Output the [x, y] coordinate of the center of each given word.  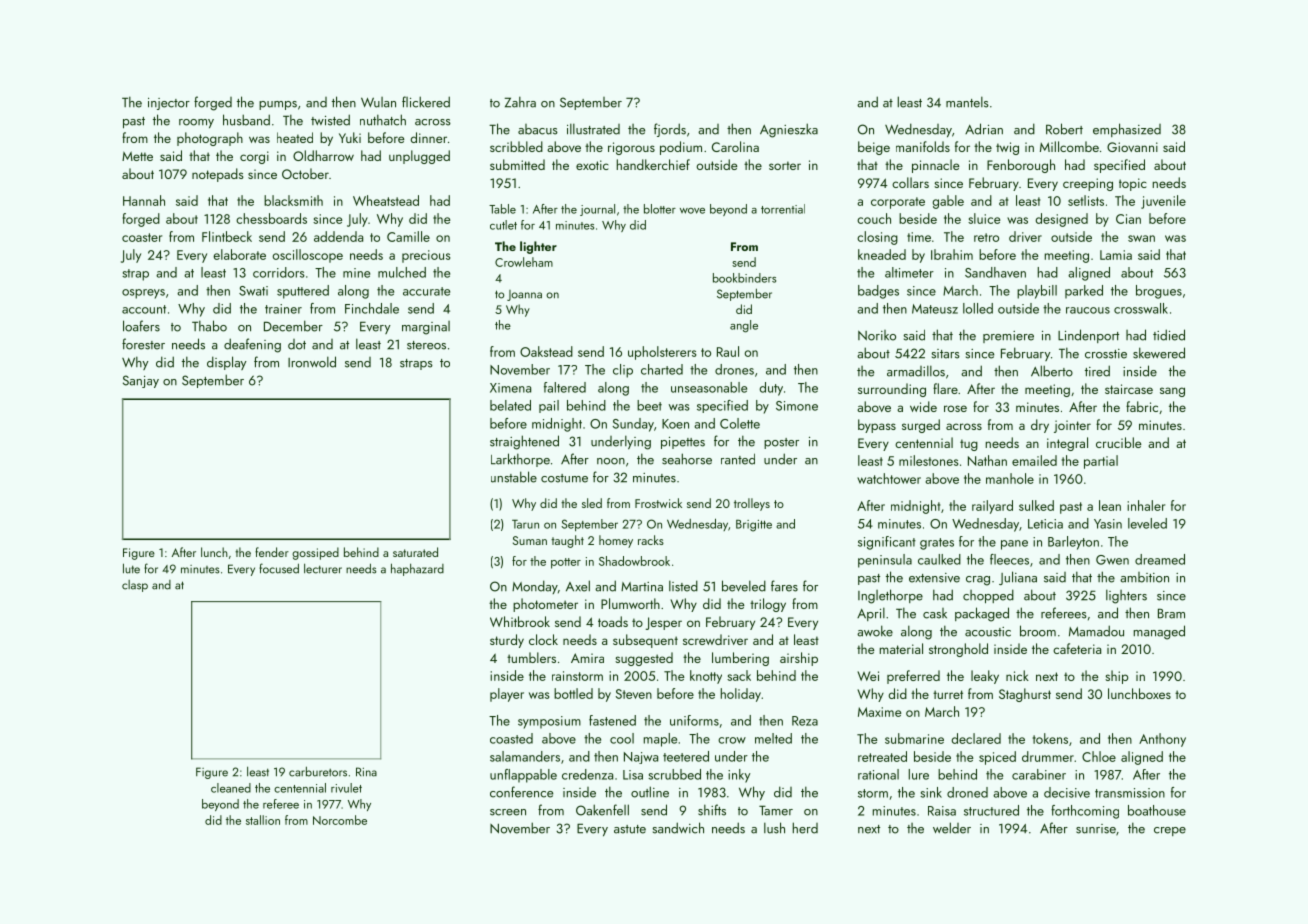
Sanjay [141, 381]
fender [272, 552]
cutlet [503, 225]
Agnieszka [789, 130]
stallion [263, 820]
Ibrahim [952, 254]
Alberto [1052, 371]
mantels [967, 102]
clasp [135, 586]
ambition [1144, 577]
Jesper [664, 623]
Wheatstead [386, 200]
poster [781, 443]
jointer [1072, 426]
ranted [738, 459]
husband [246, 120]
